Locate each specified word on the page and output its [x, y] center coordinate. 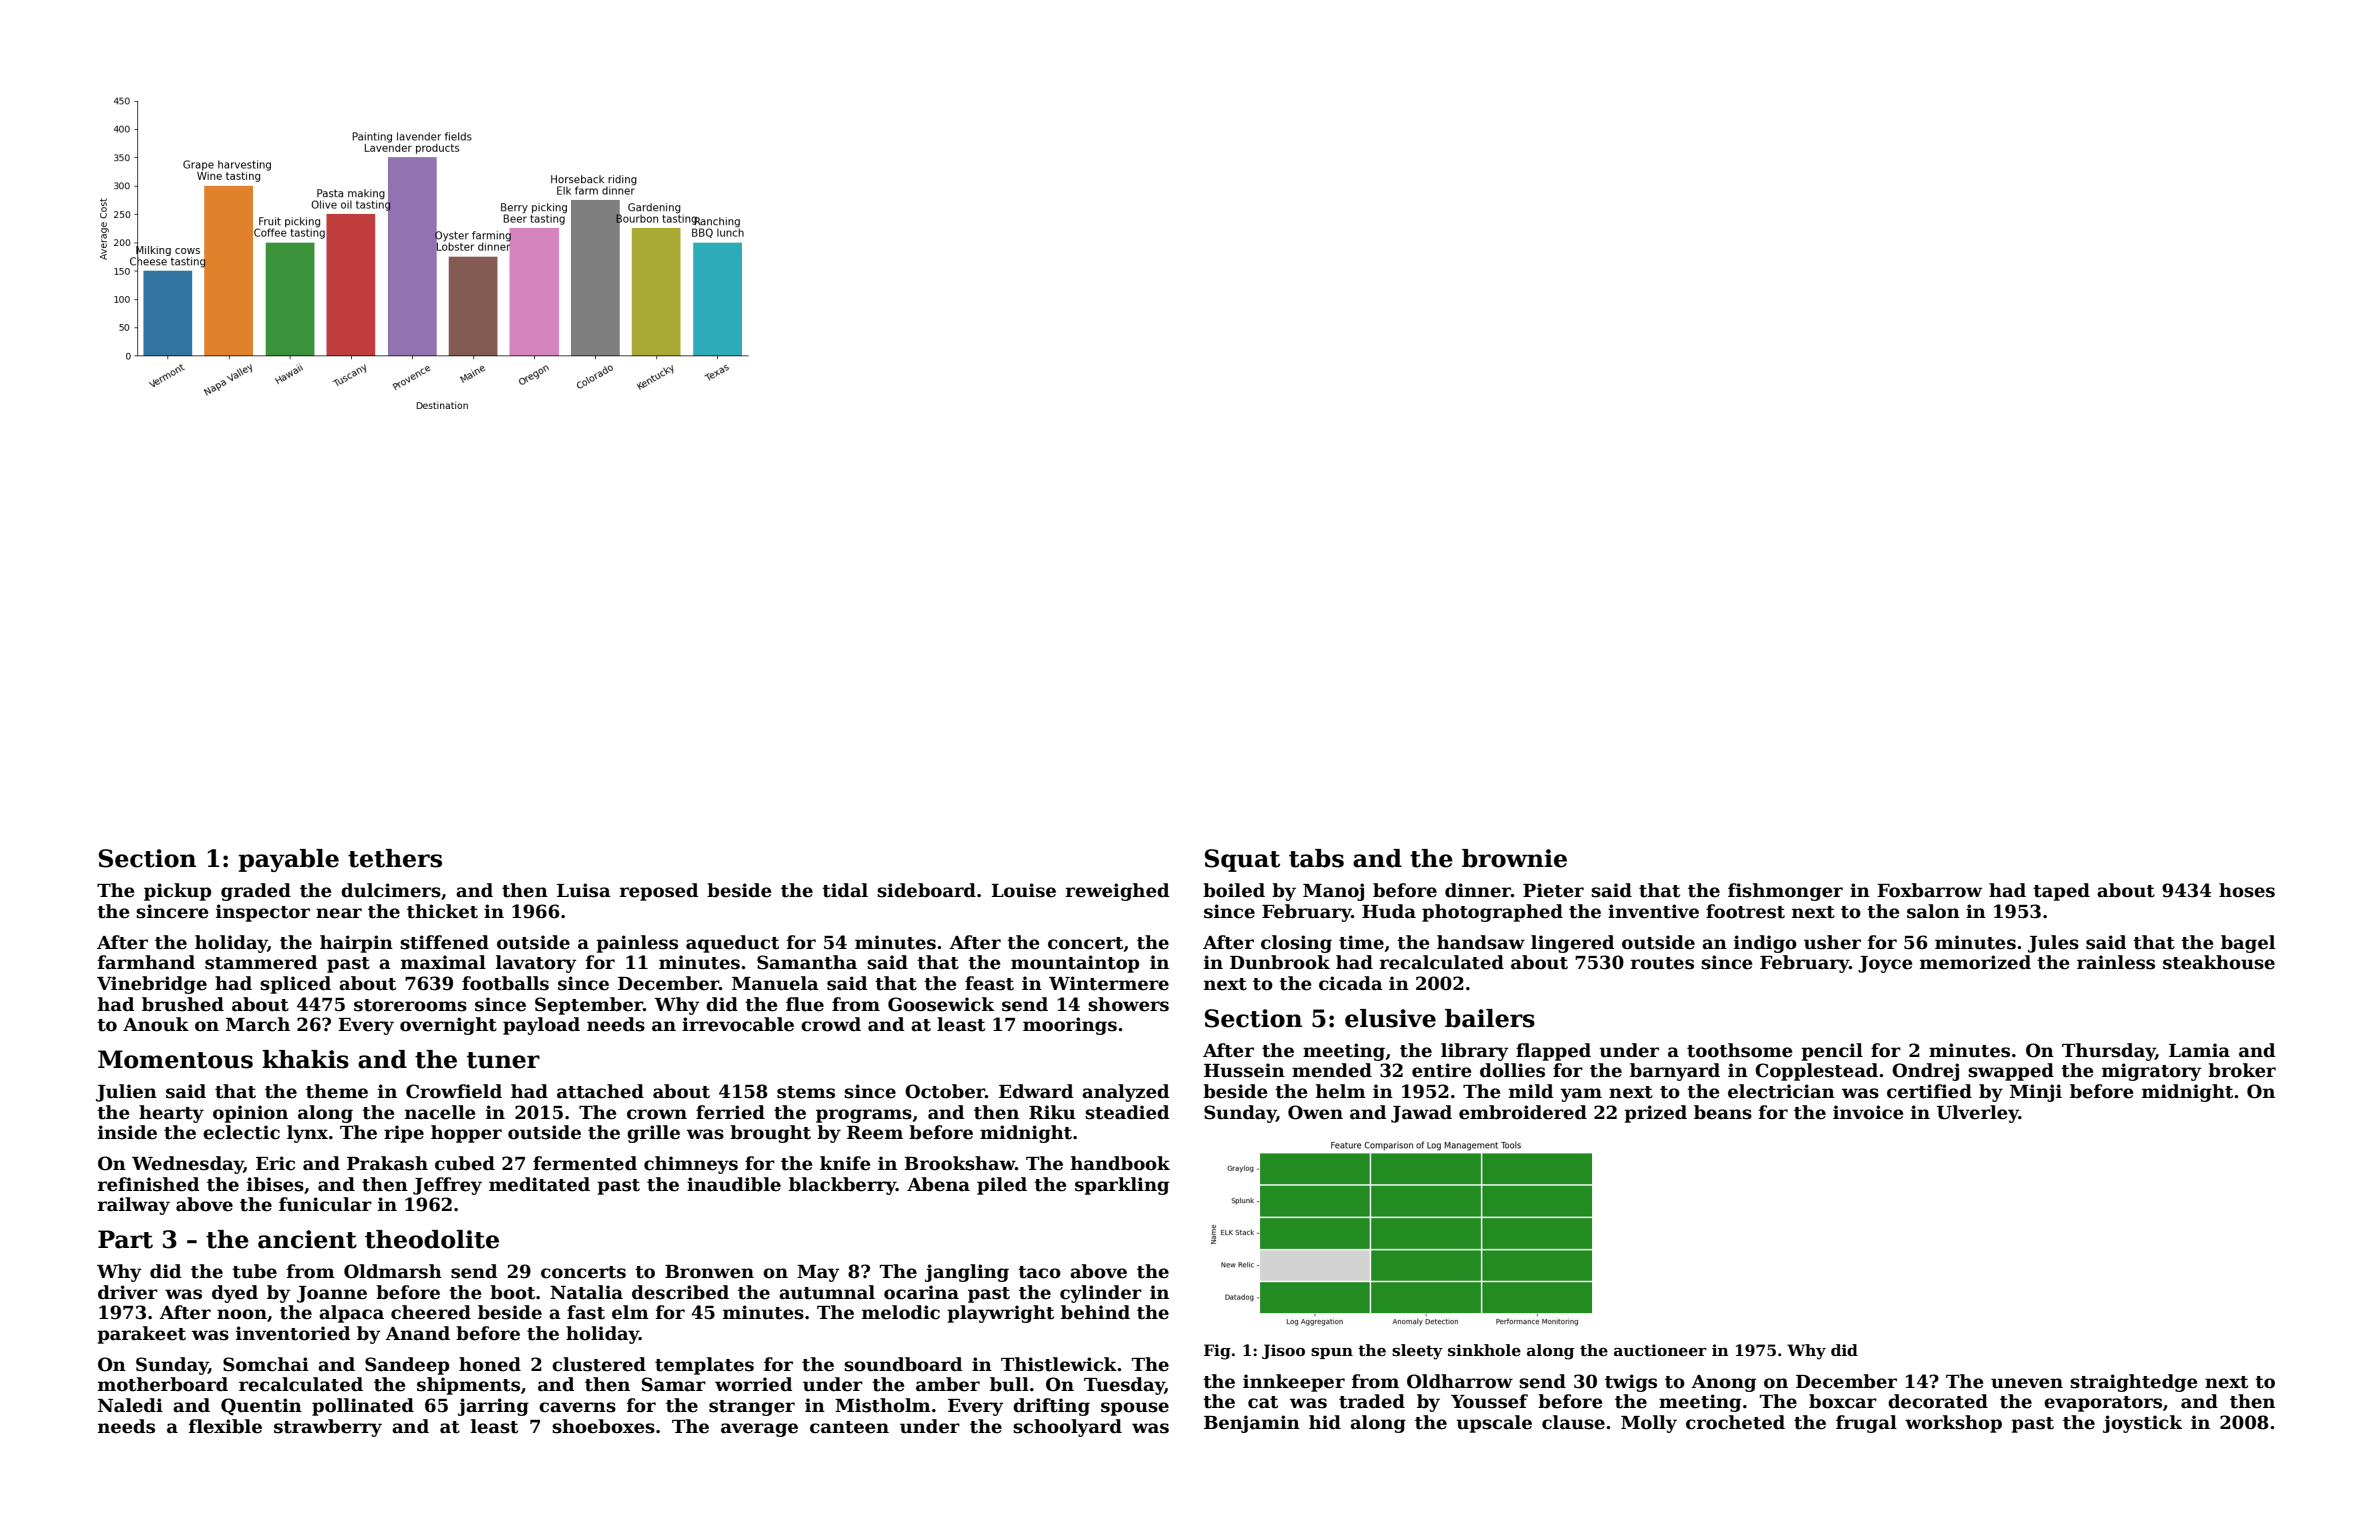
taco [1039, 1272]
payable [289, 860]
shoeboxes [603, 1426]
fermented [585, 1163]
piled [1002, 1186]
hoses [2247, 890]
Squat [1242, 860]
